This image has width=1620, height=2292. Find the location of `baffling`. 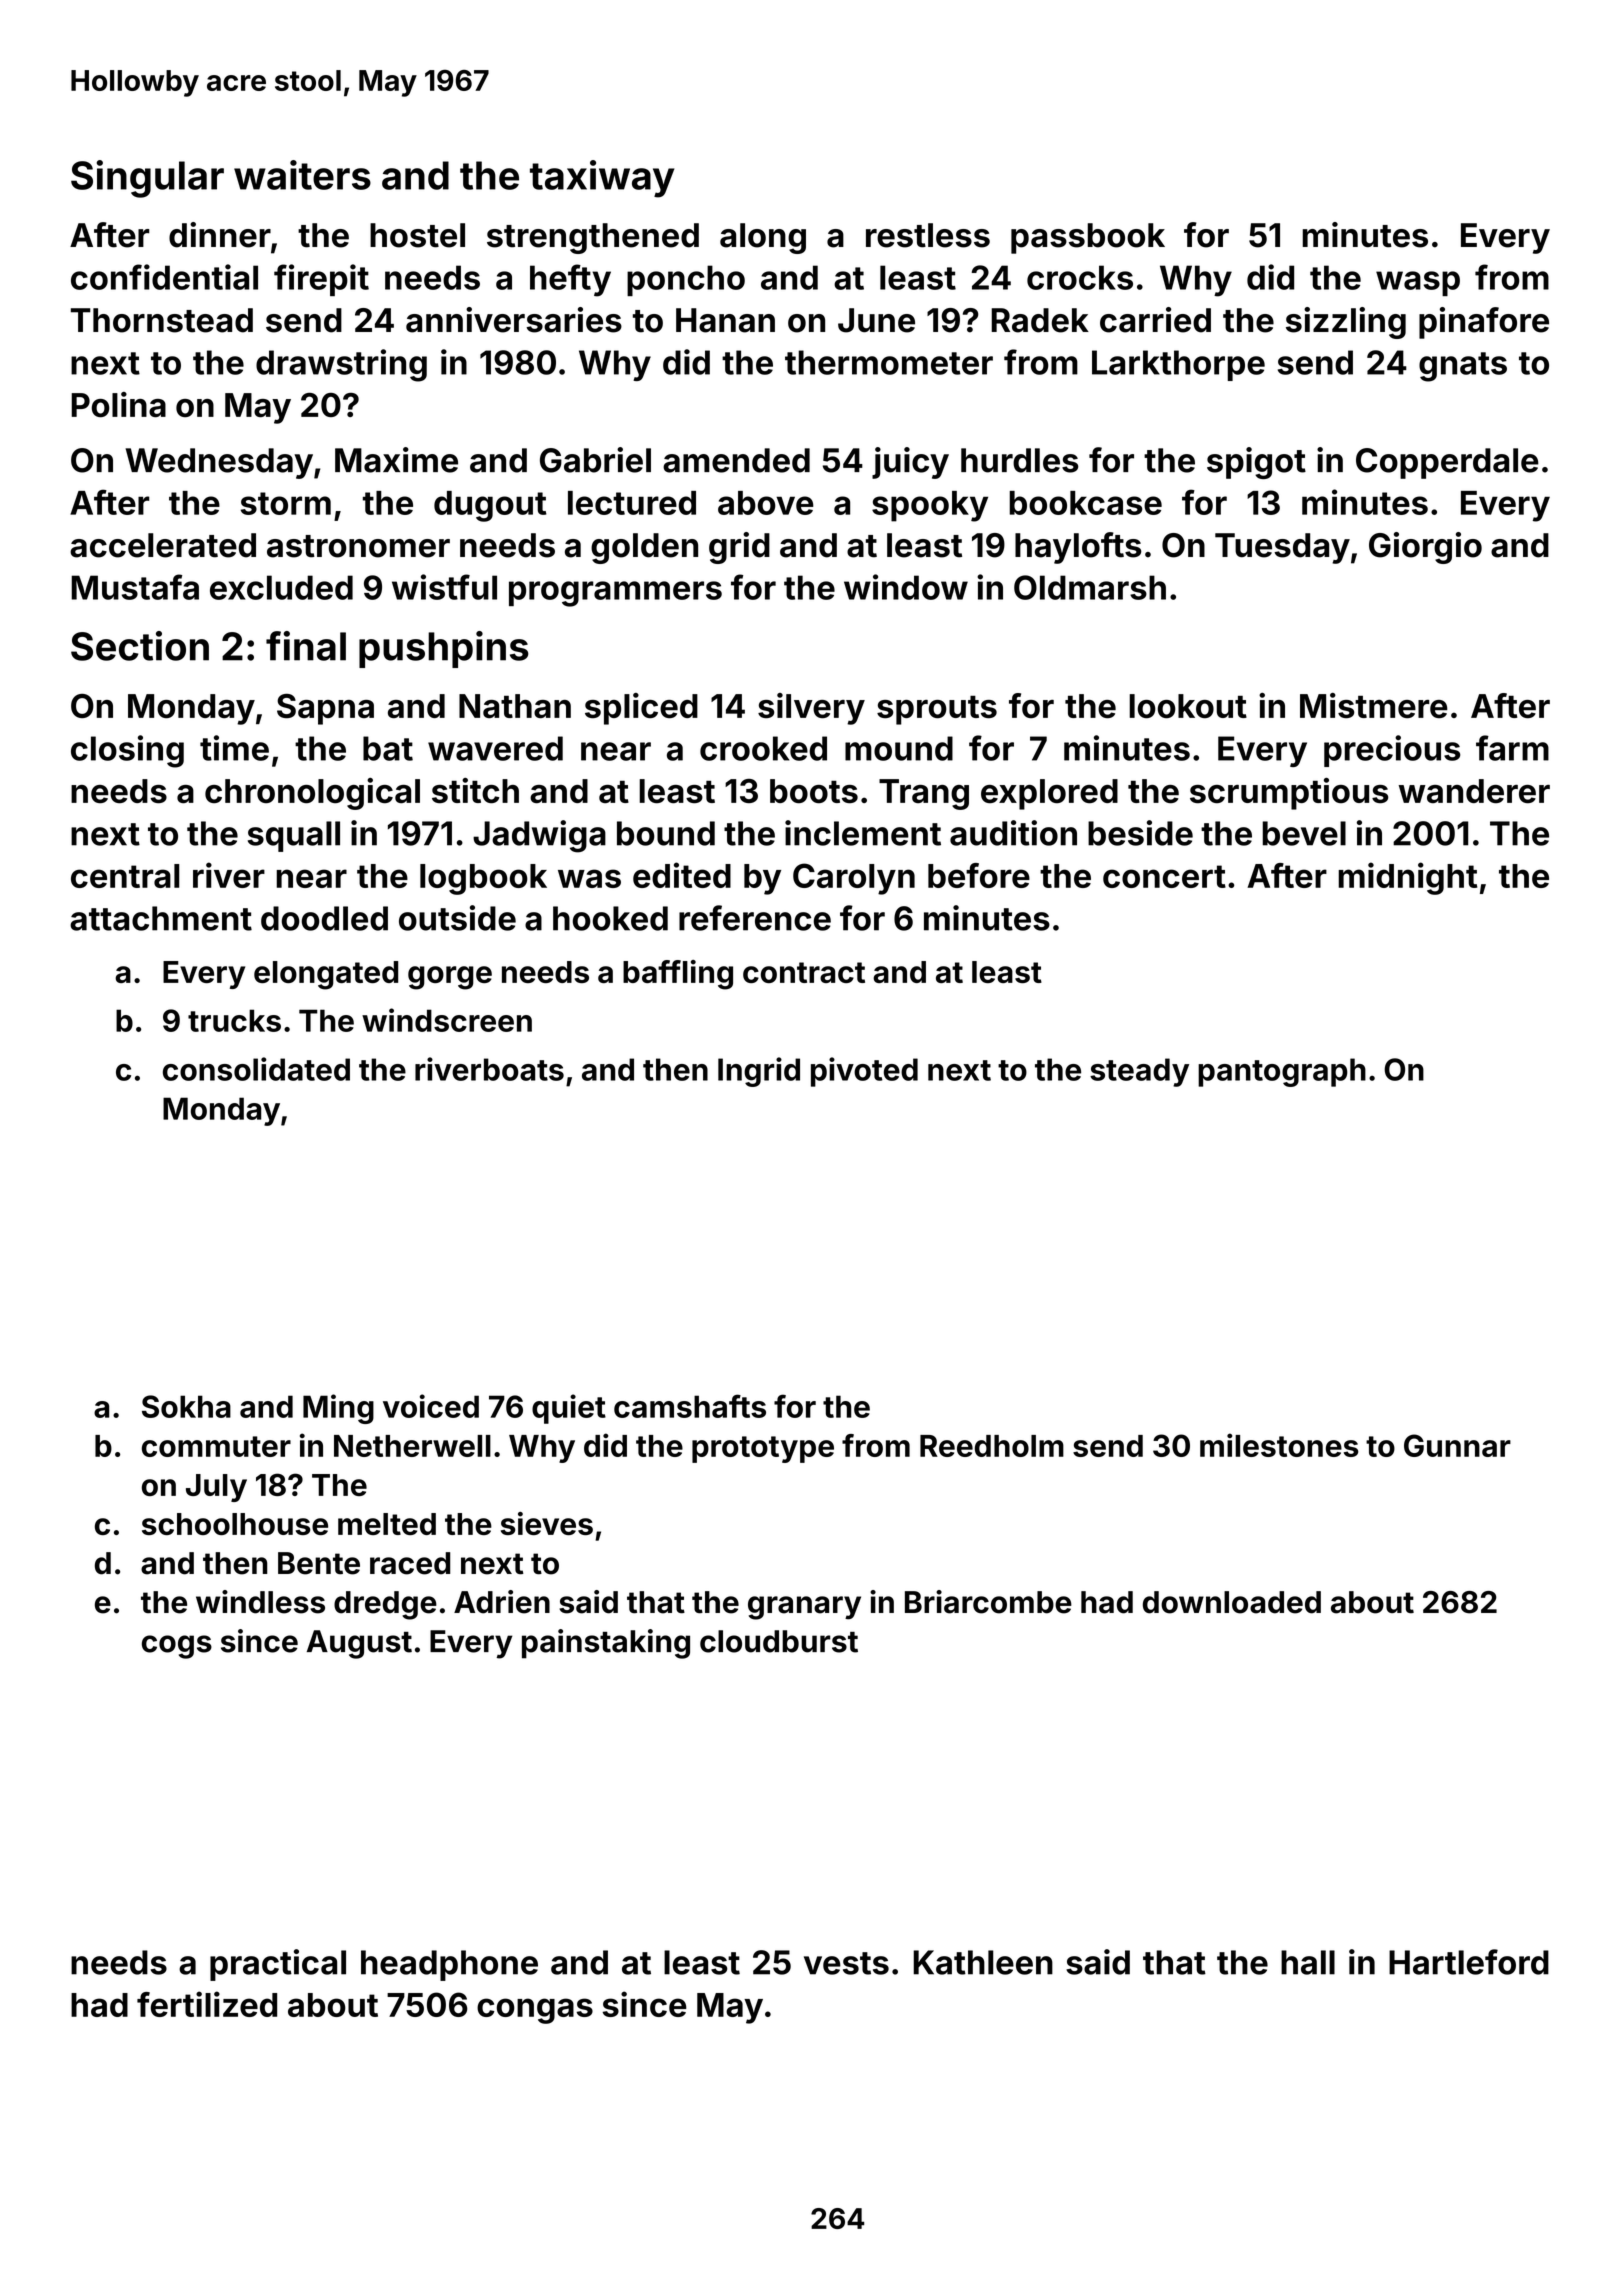

baffling is located at coordinates (678, 975).
